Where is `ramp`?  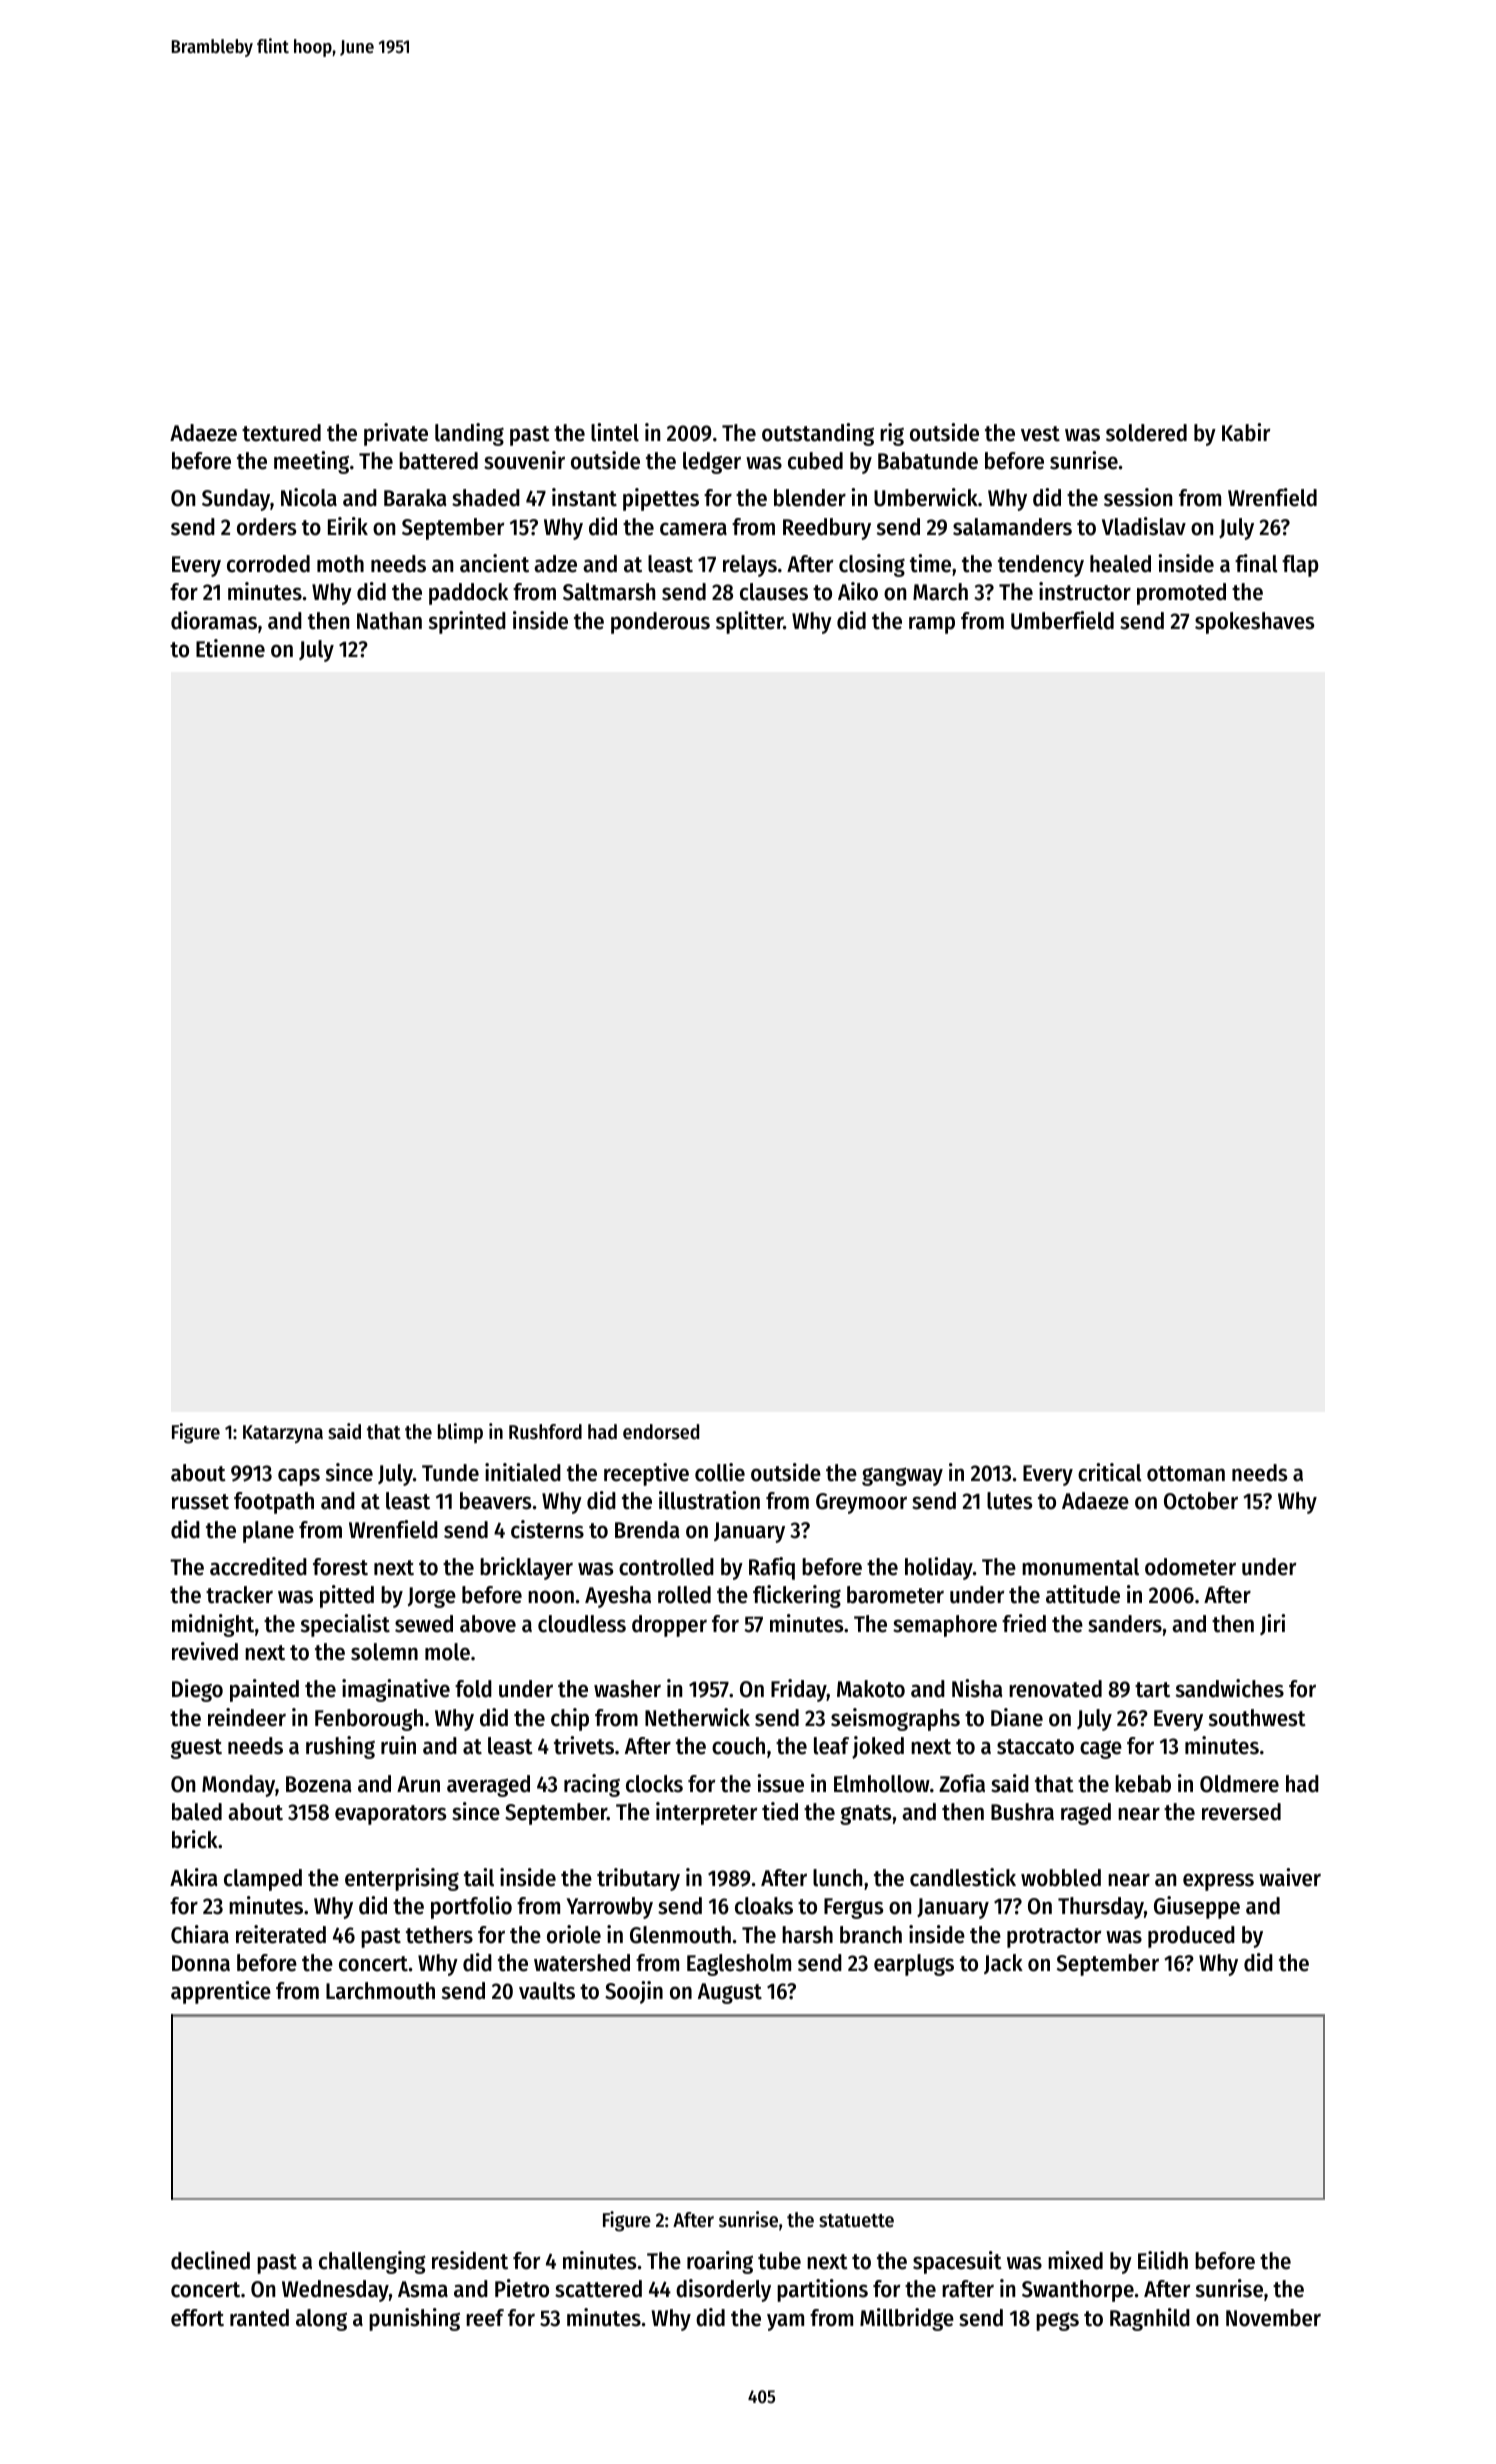 ramp is located at coordinates (932, 625).
